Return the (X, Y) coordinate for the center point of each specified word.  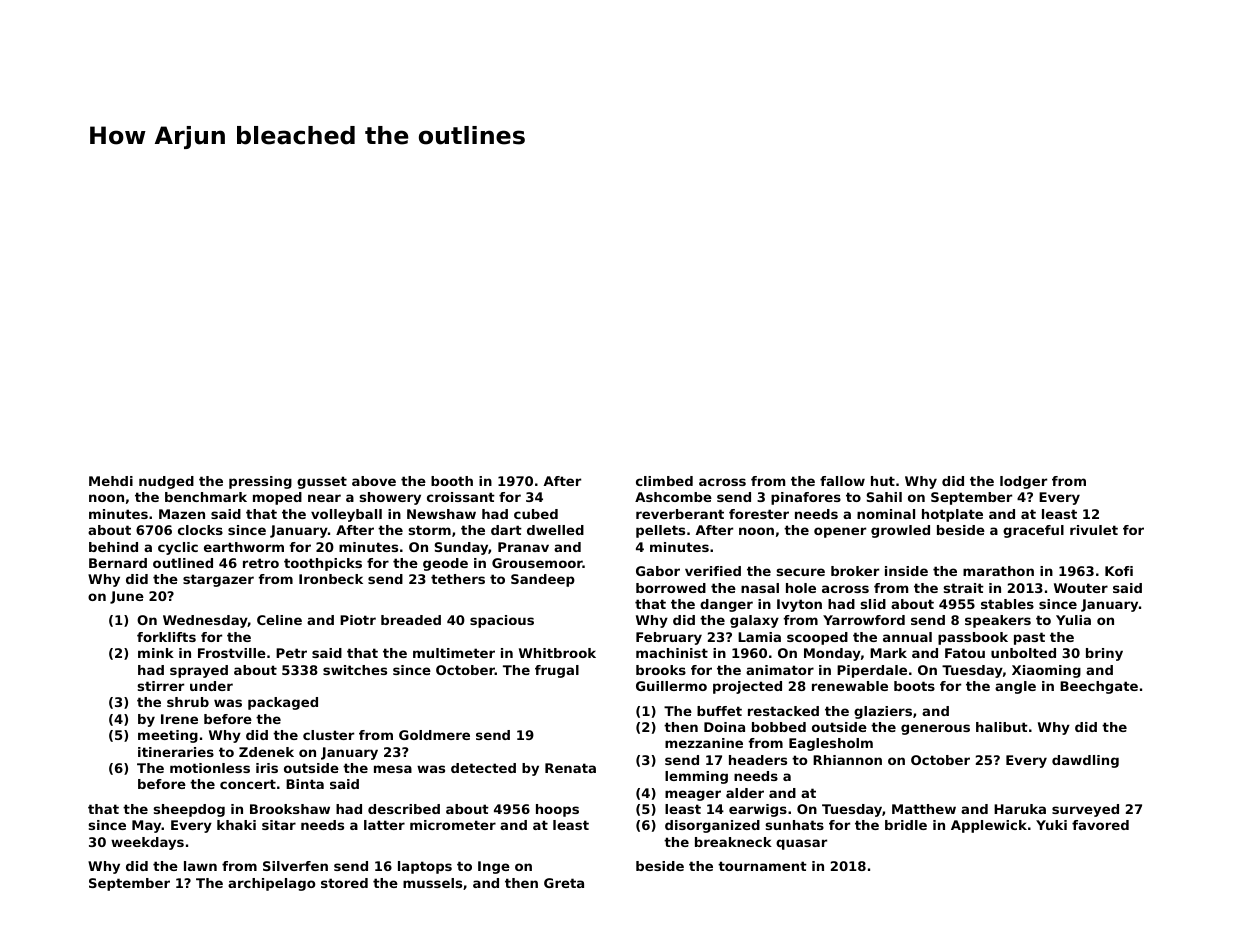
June (127, 597)
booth (452, 481)
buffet (719, 711)
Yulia (1073, 620)
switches (355, 670)
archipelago (272, 884)
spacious (502, 621)
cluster (328, 735)
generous (935, 729)
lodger (1023, 482)
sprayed (199, 671)
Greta (564, 883)
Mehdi (111, 481)
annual (907, 637)
